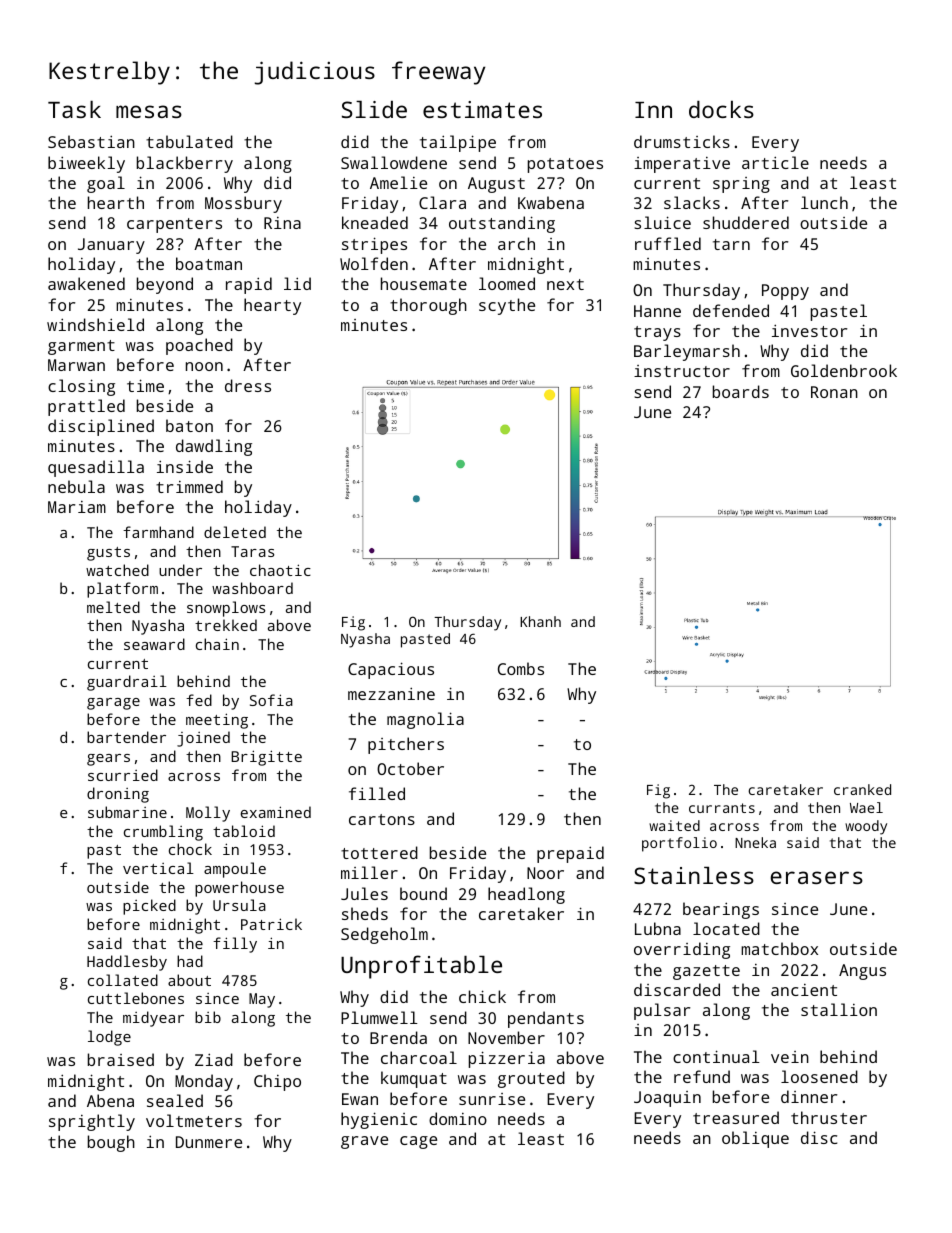  I want to click on Capacious, so click(391, 670).
